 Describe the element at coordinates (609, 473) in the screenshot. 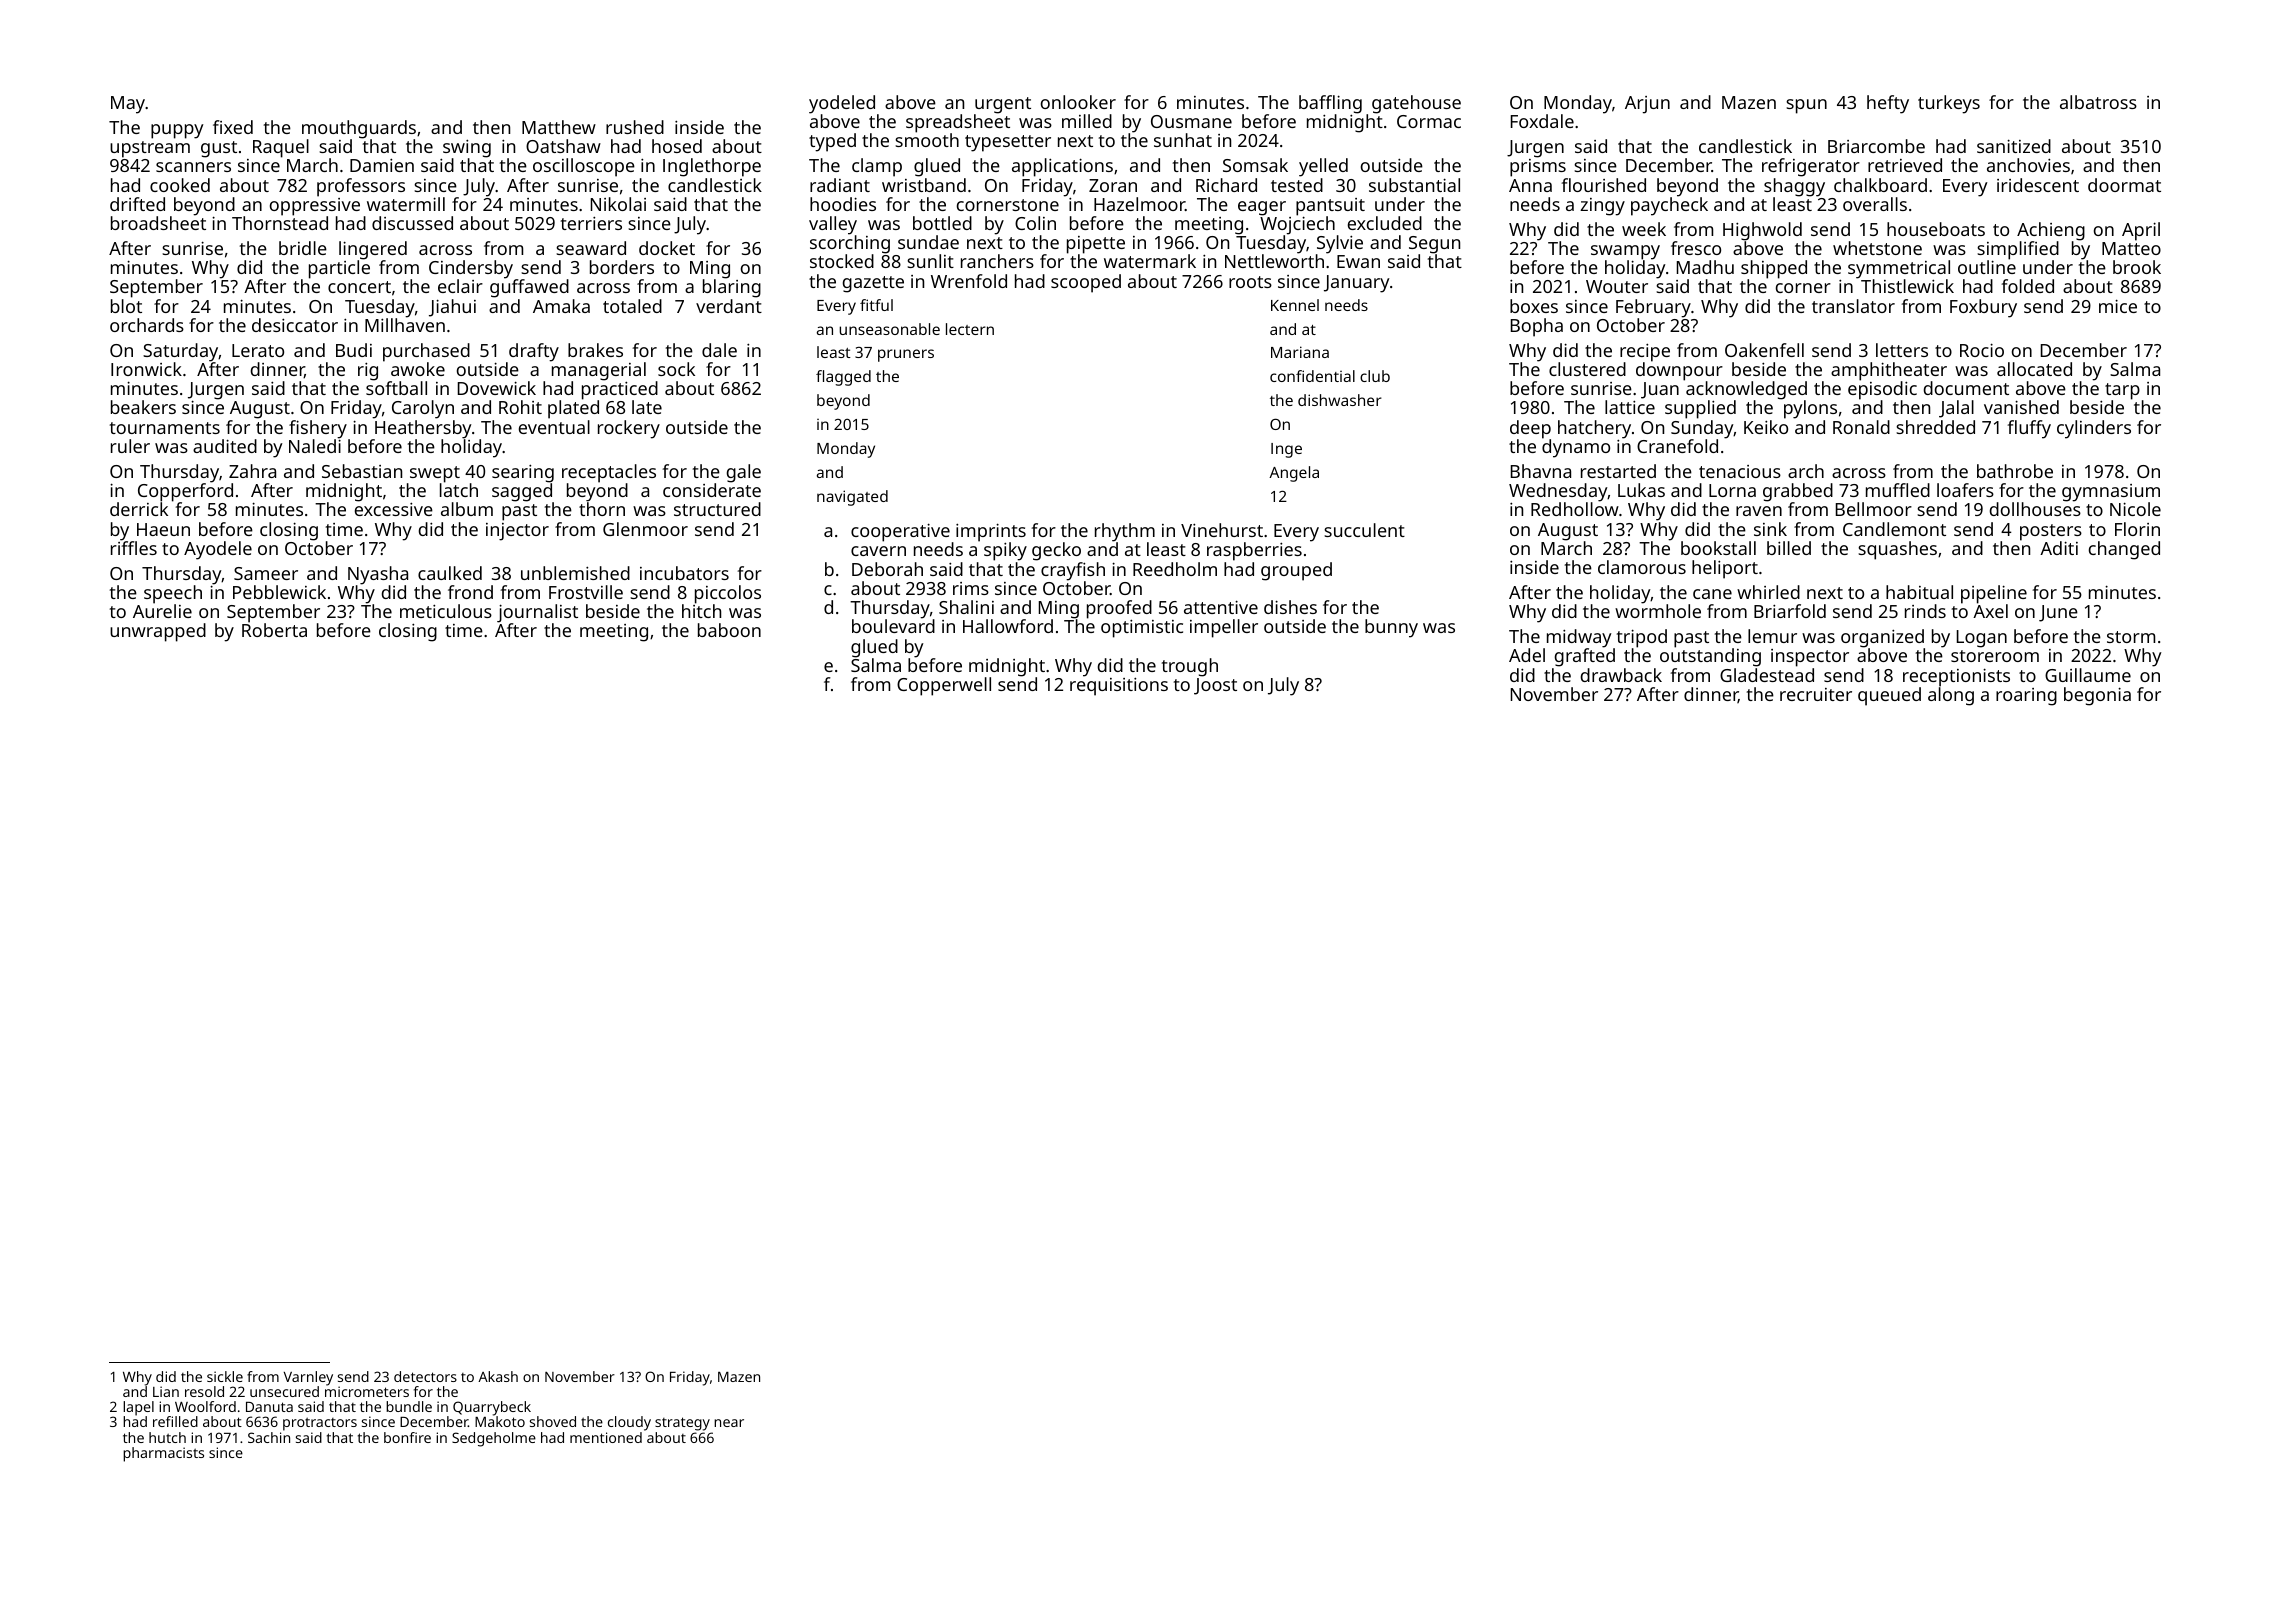

I see `receptacles` at that location.
